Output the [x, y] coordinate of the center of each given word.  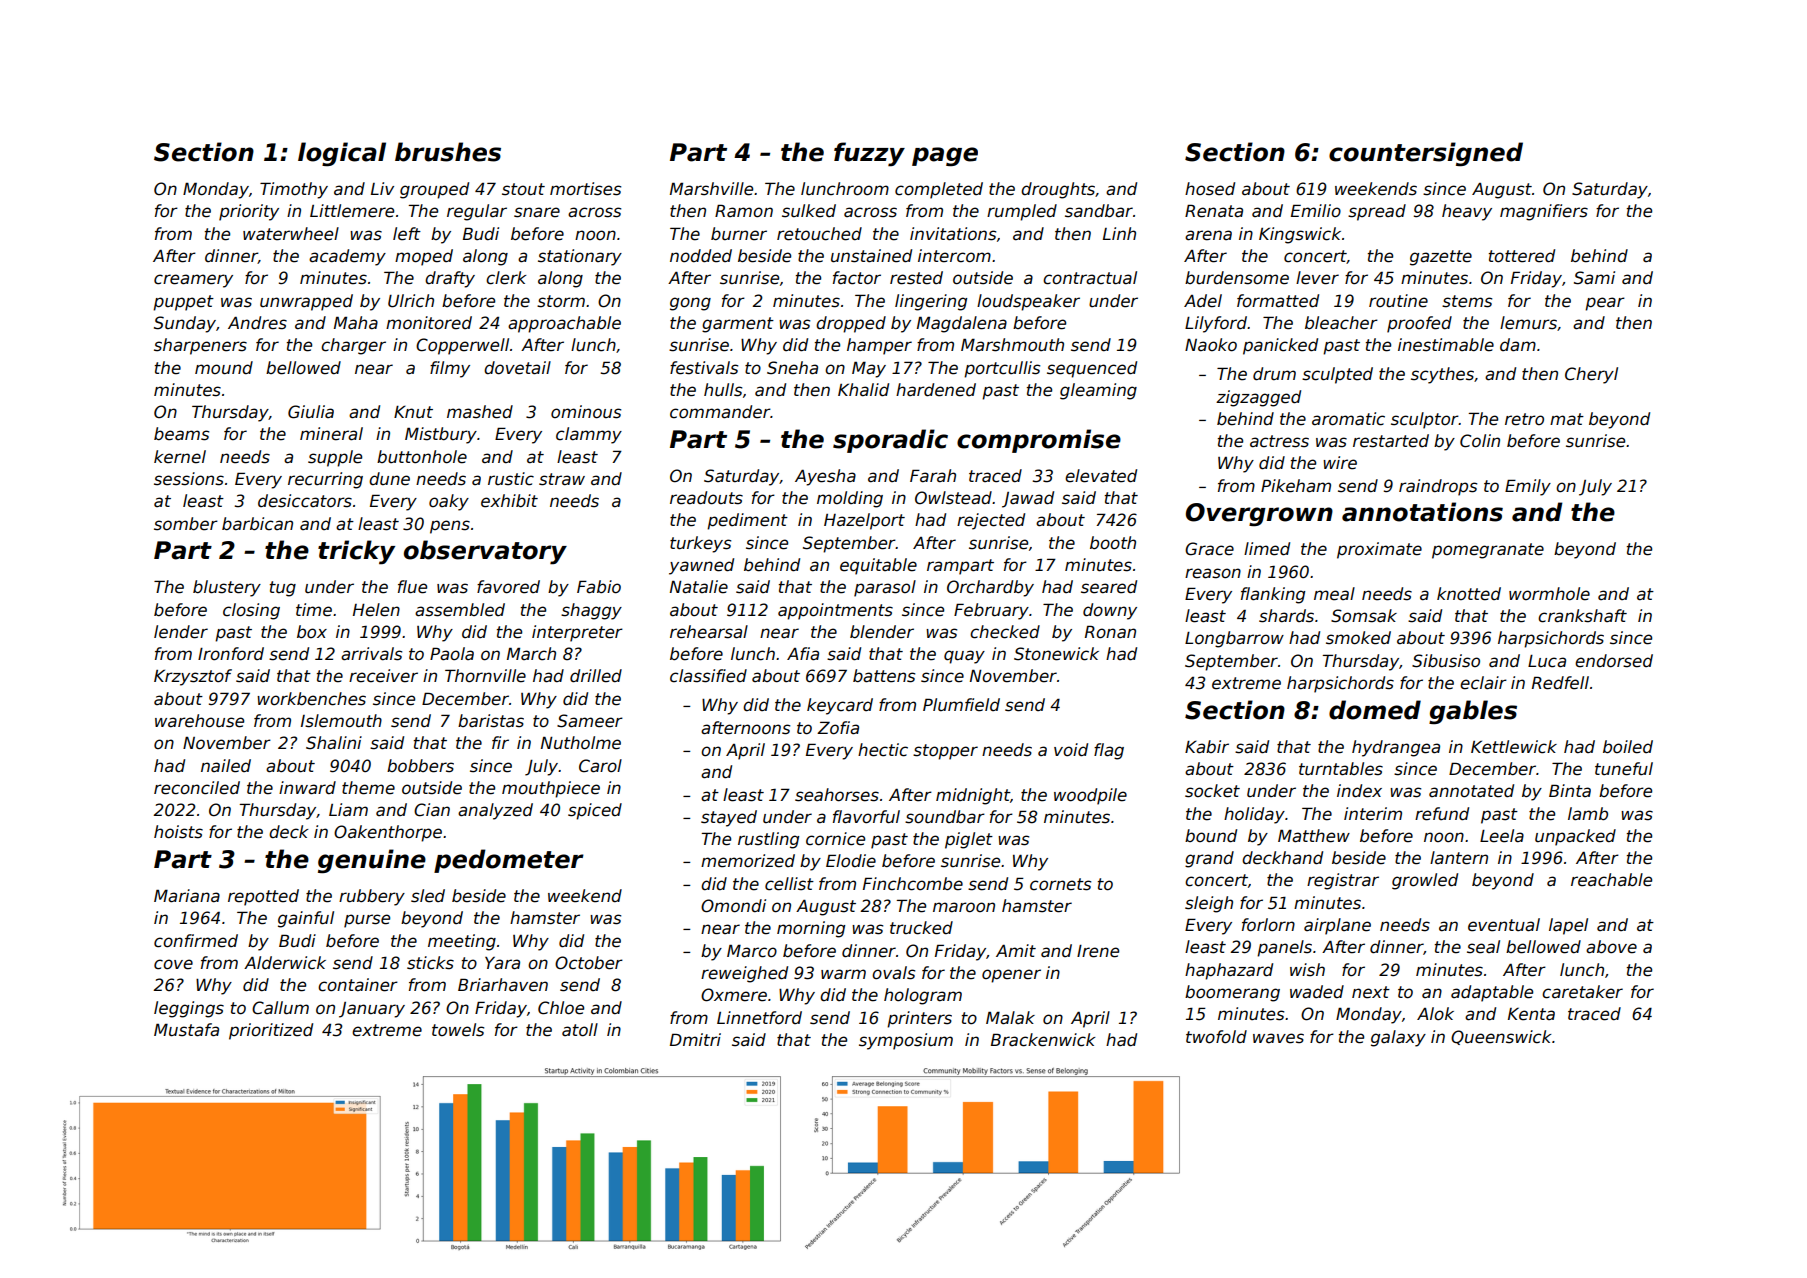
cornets [1060, 884]
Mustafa [186, 1030]
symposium [906, 1041]
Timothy [294, 190]
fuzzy [869, 154]
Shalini [334, 743]
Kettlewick [1514, 747]
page [945, 157]
